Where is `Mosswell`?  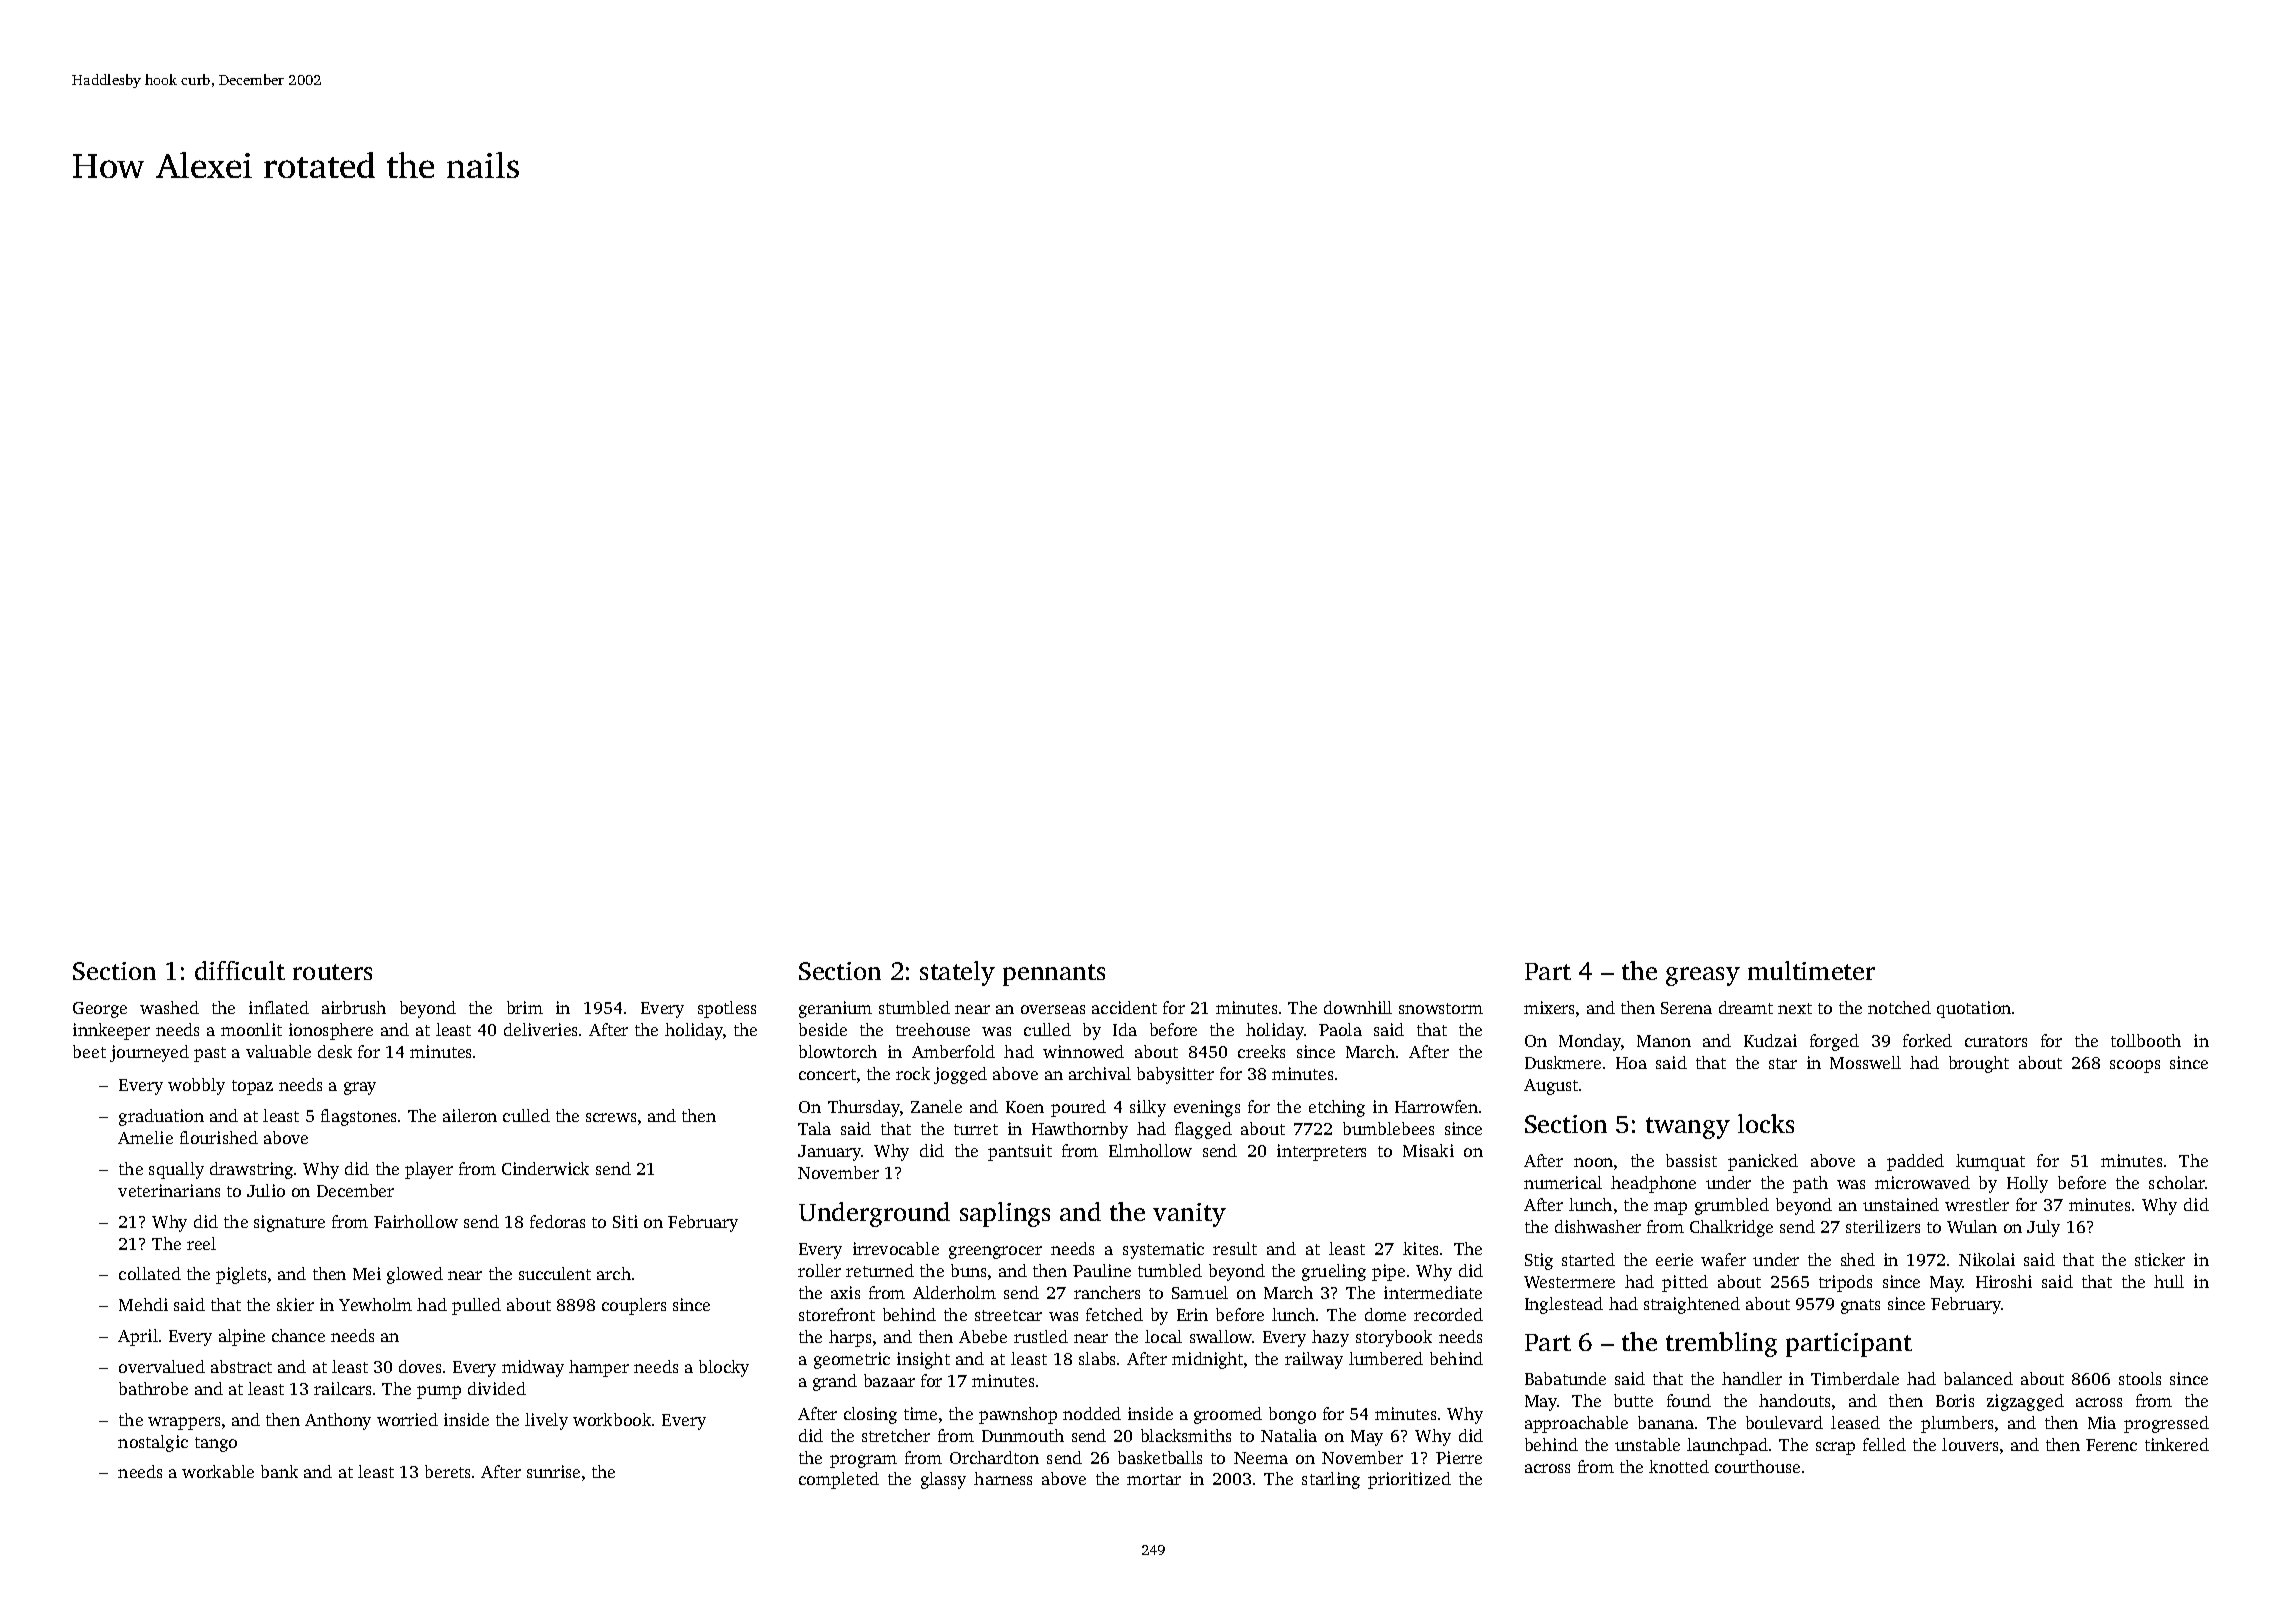
Mosswell is located at coordinates (1865, 1062).
